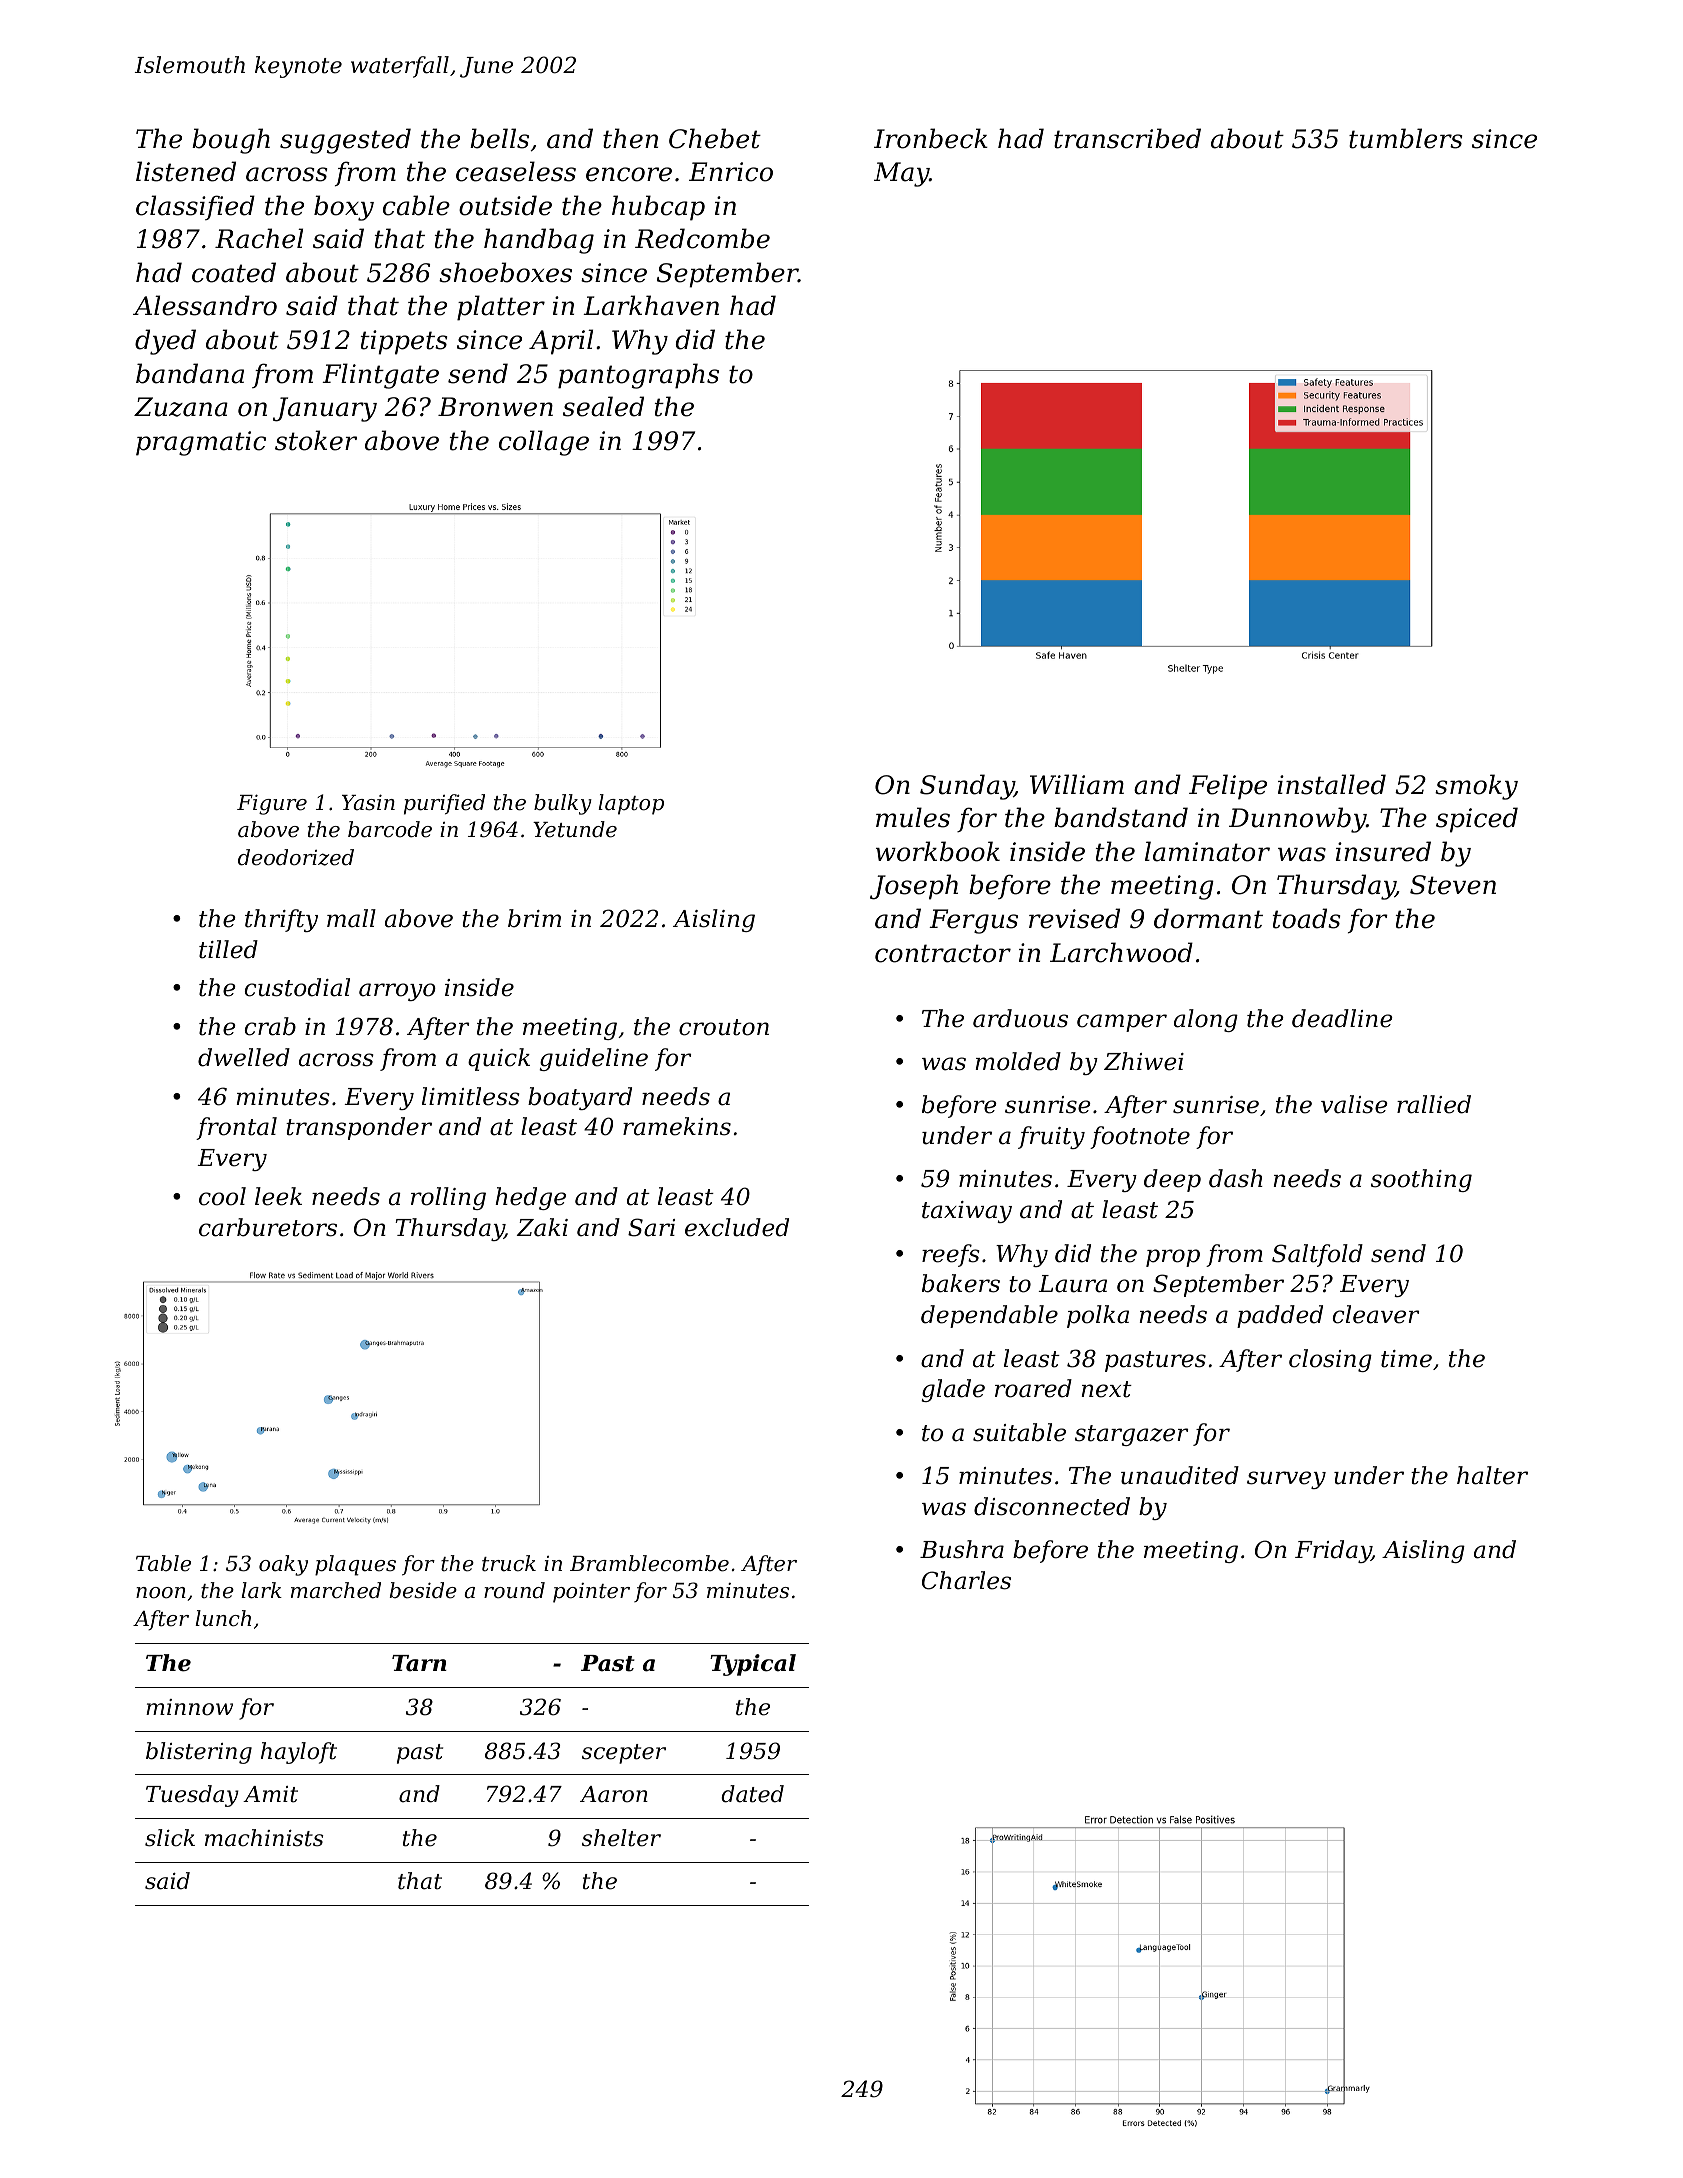 The image size is (1683, 2178). I want to click on survey, so click(1286, 1480).
